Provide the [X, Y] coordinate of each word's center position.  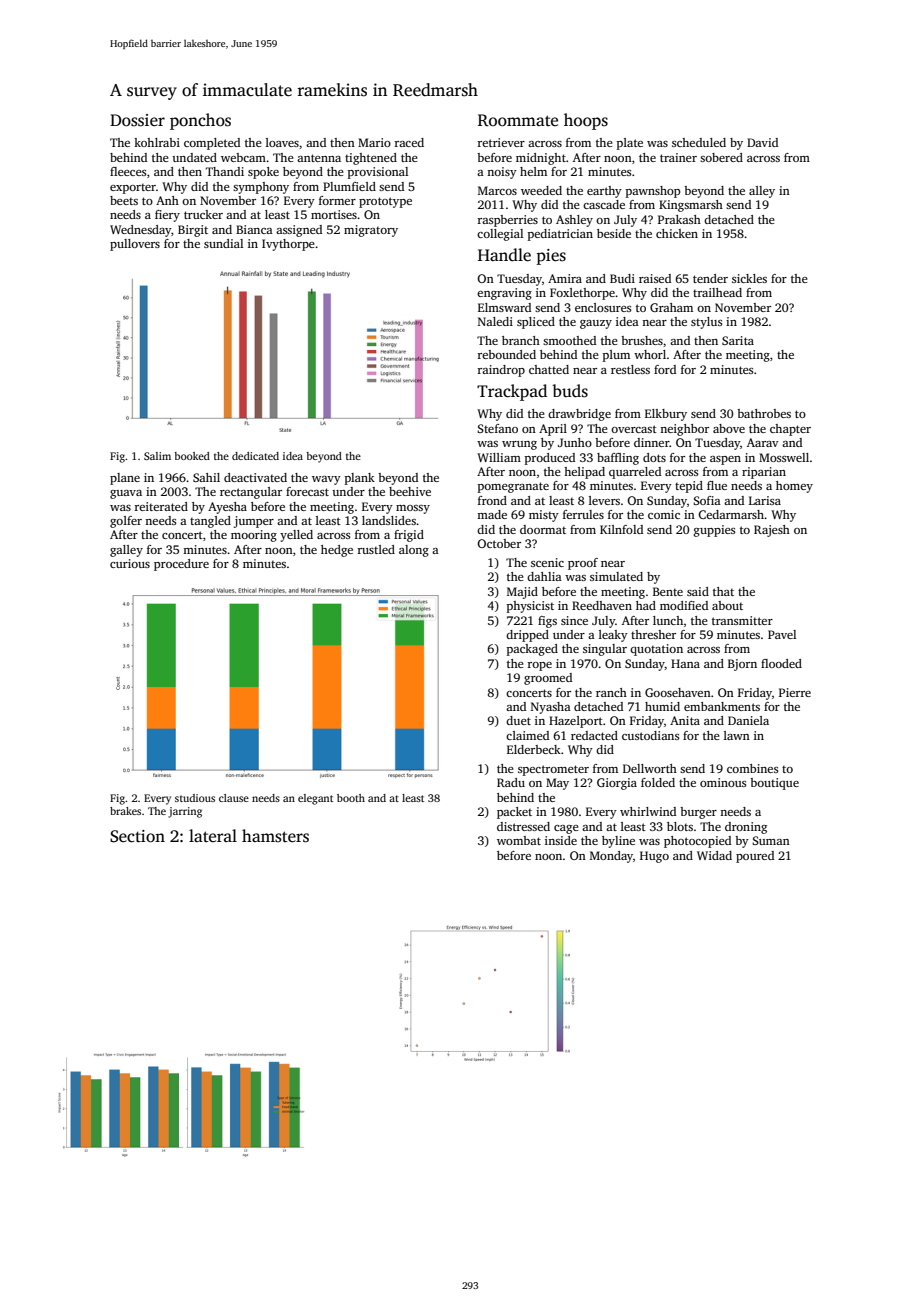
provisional [378, 173]
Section [137, 836]
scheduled [699, 142]
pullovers [135, 245]
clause [234, 798]
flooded [781, 663]
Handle [504, 255]
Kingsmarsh [691, 206]
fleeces [128, 171]
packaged [532, 650]
